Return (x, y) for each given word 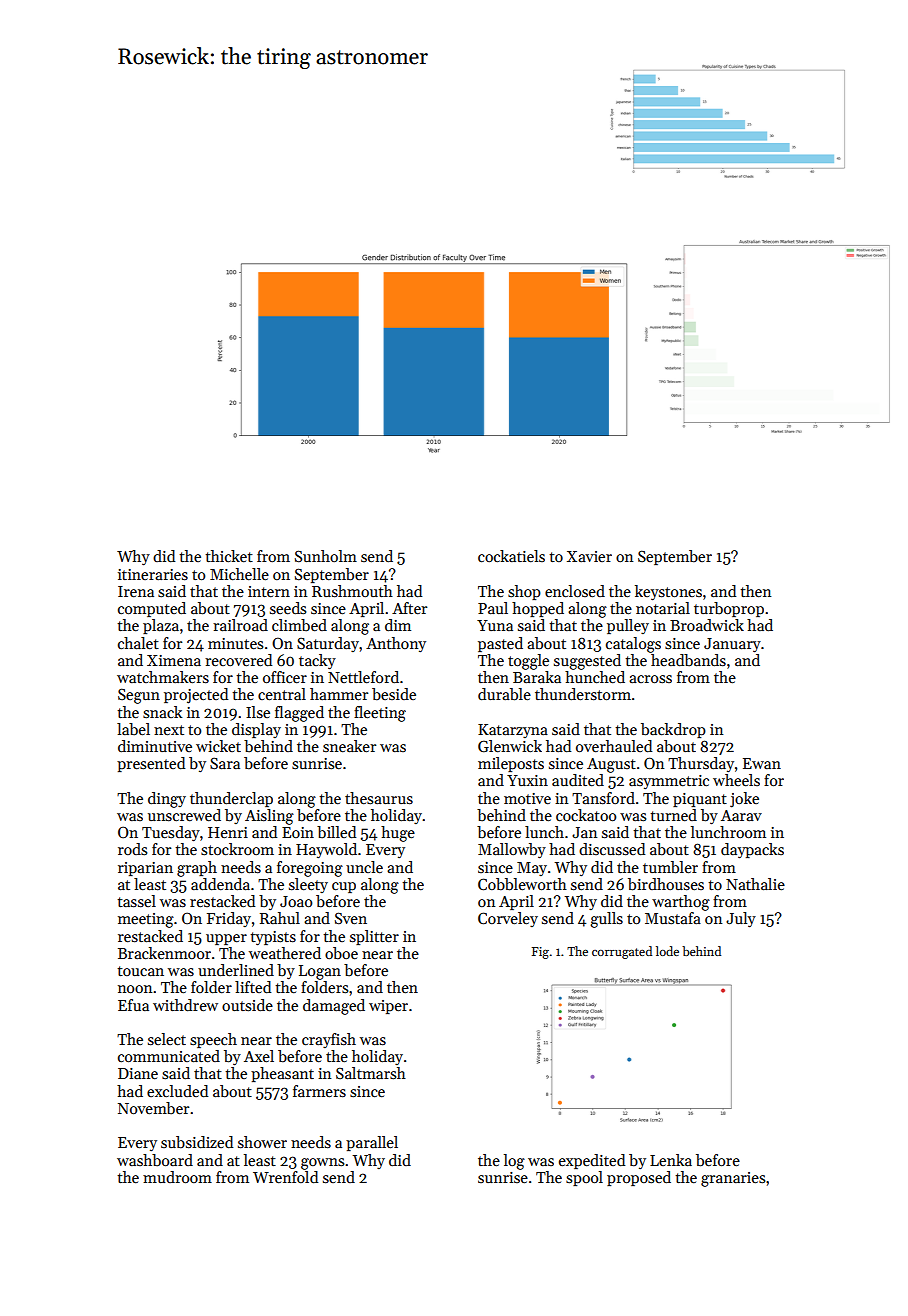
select (167, 1039)
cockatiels (511, 556)
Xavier (589, 556)
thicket (229, 556)
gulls (606, 920)
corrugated (622, 952)
